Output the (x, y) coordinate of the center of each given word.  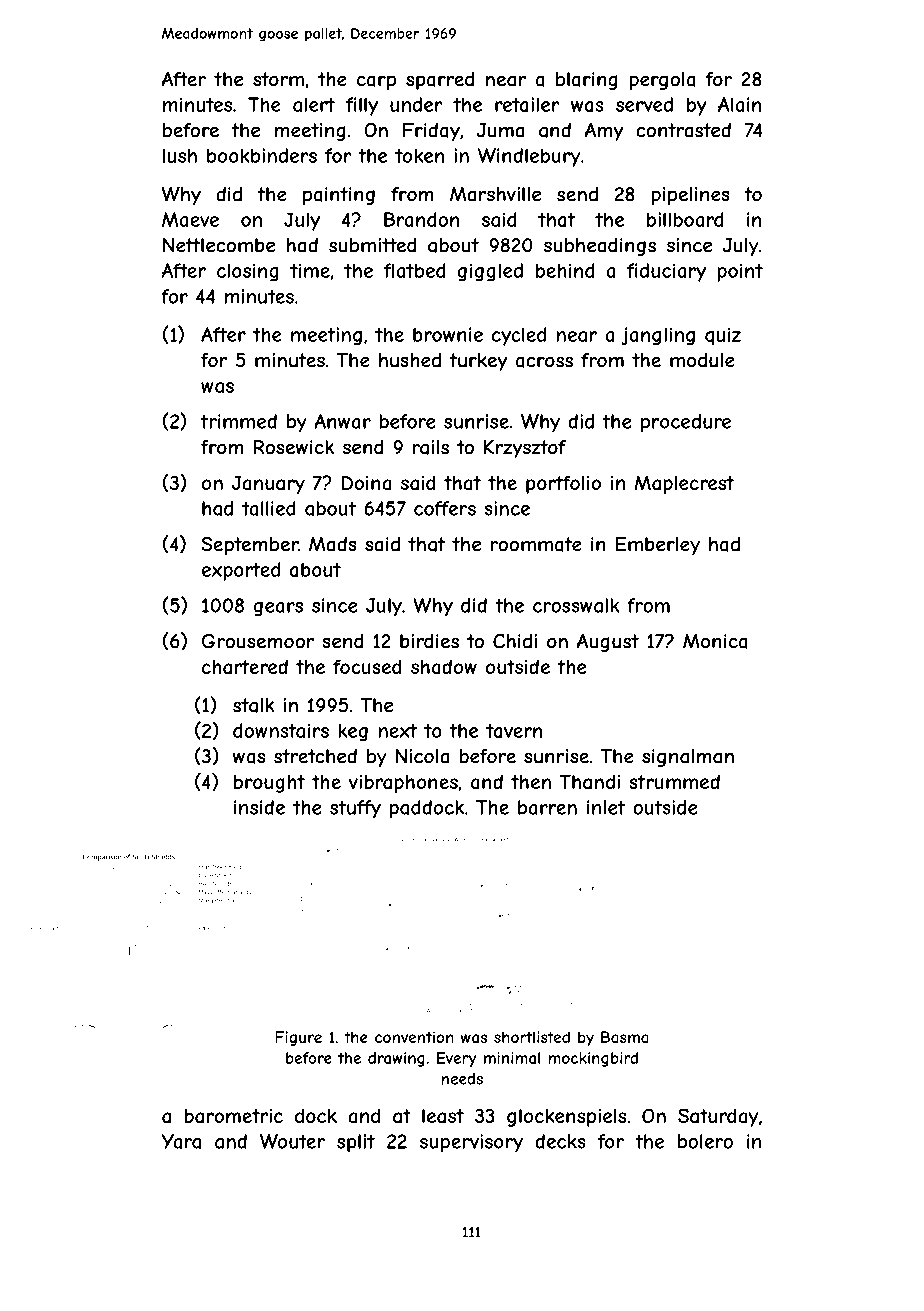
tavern (514, 731)
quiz (723, 336)
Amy (604, 131)
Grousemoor (258, 641)
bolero (705, 1141)
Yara (181, 1141)
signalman (688, 758)
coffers (445, 508)
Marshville (495, 194)
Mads (333, 544)
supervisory (471, 1143)
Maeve (190, 219)
